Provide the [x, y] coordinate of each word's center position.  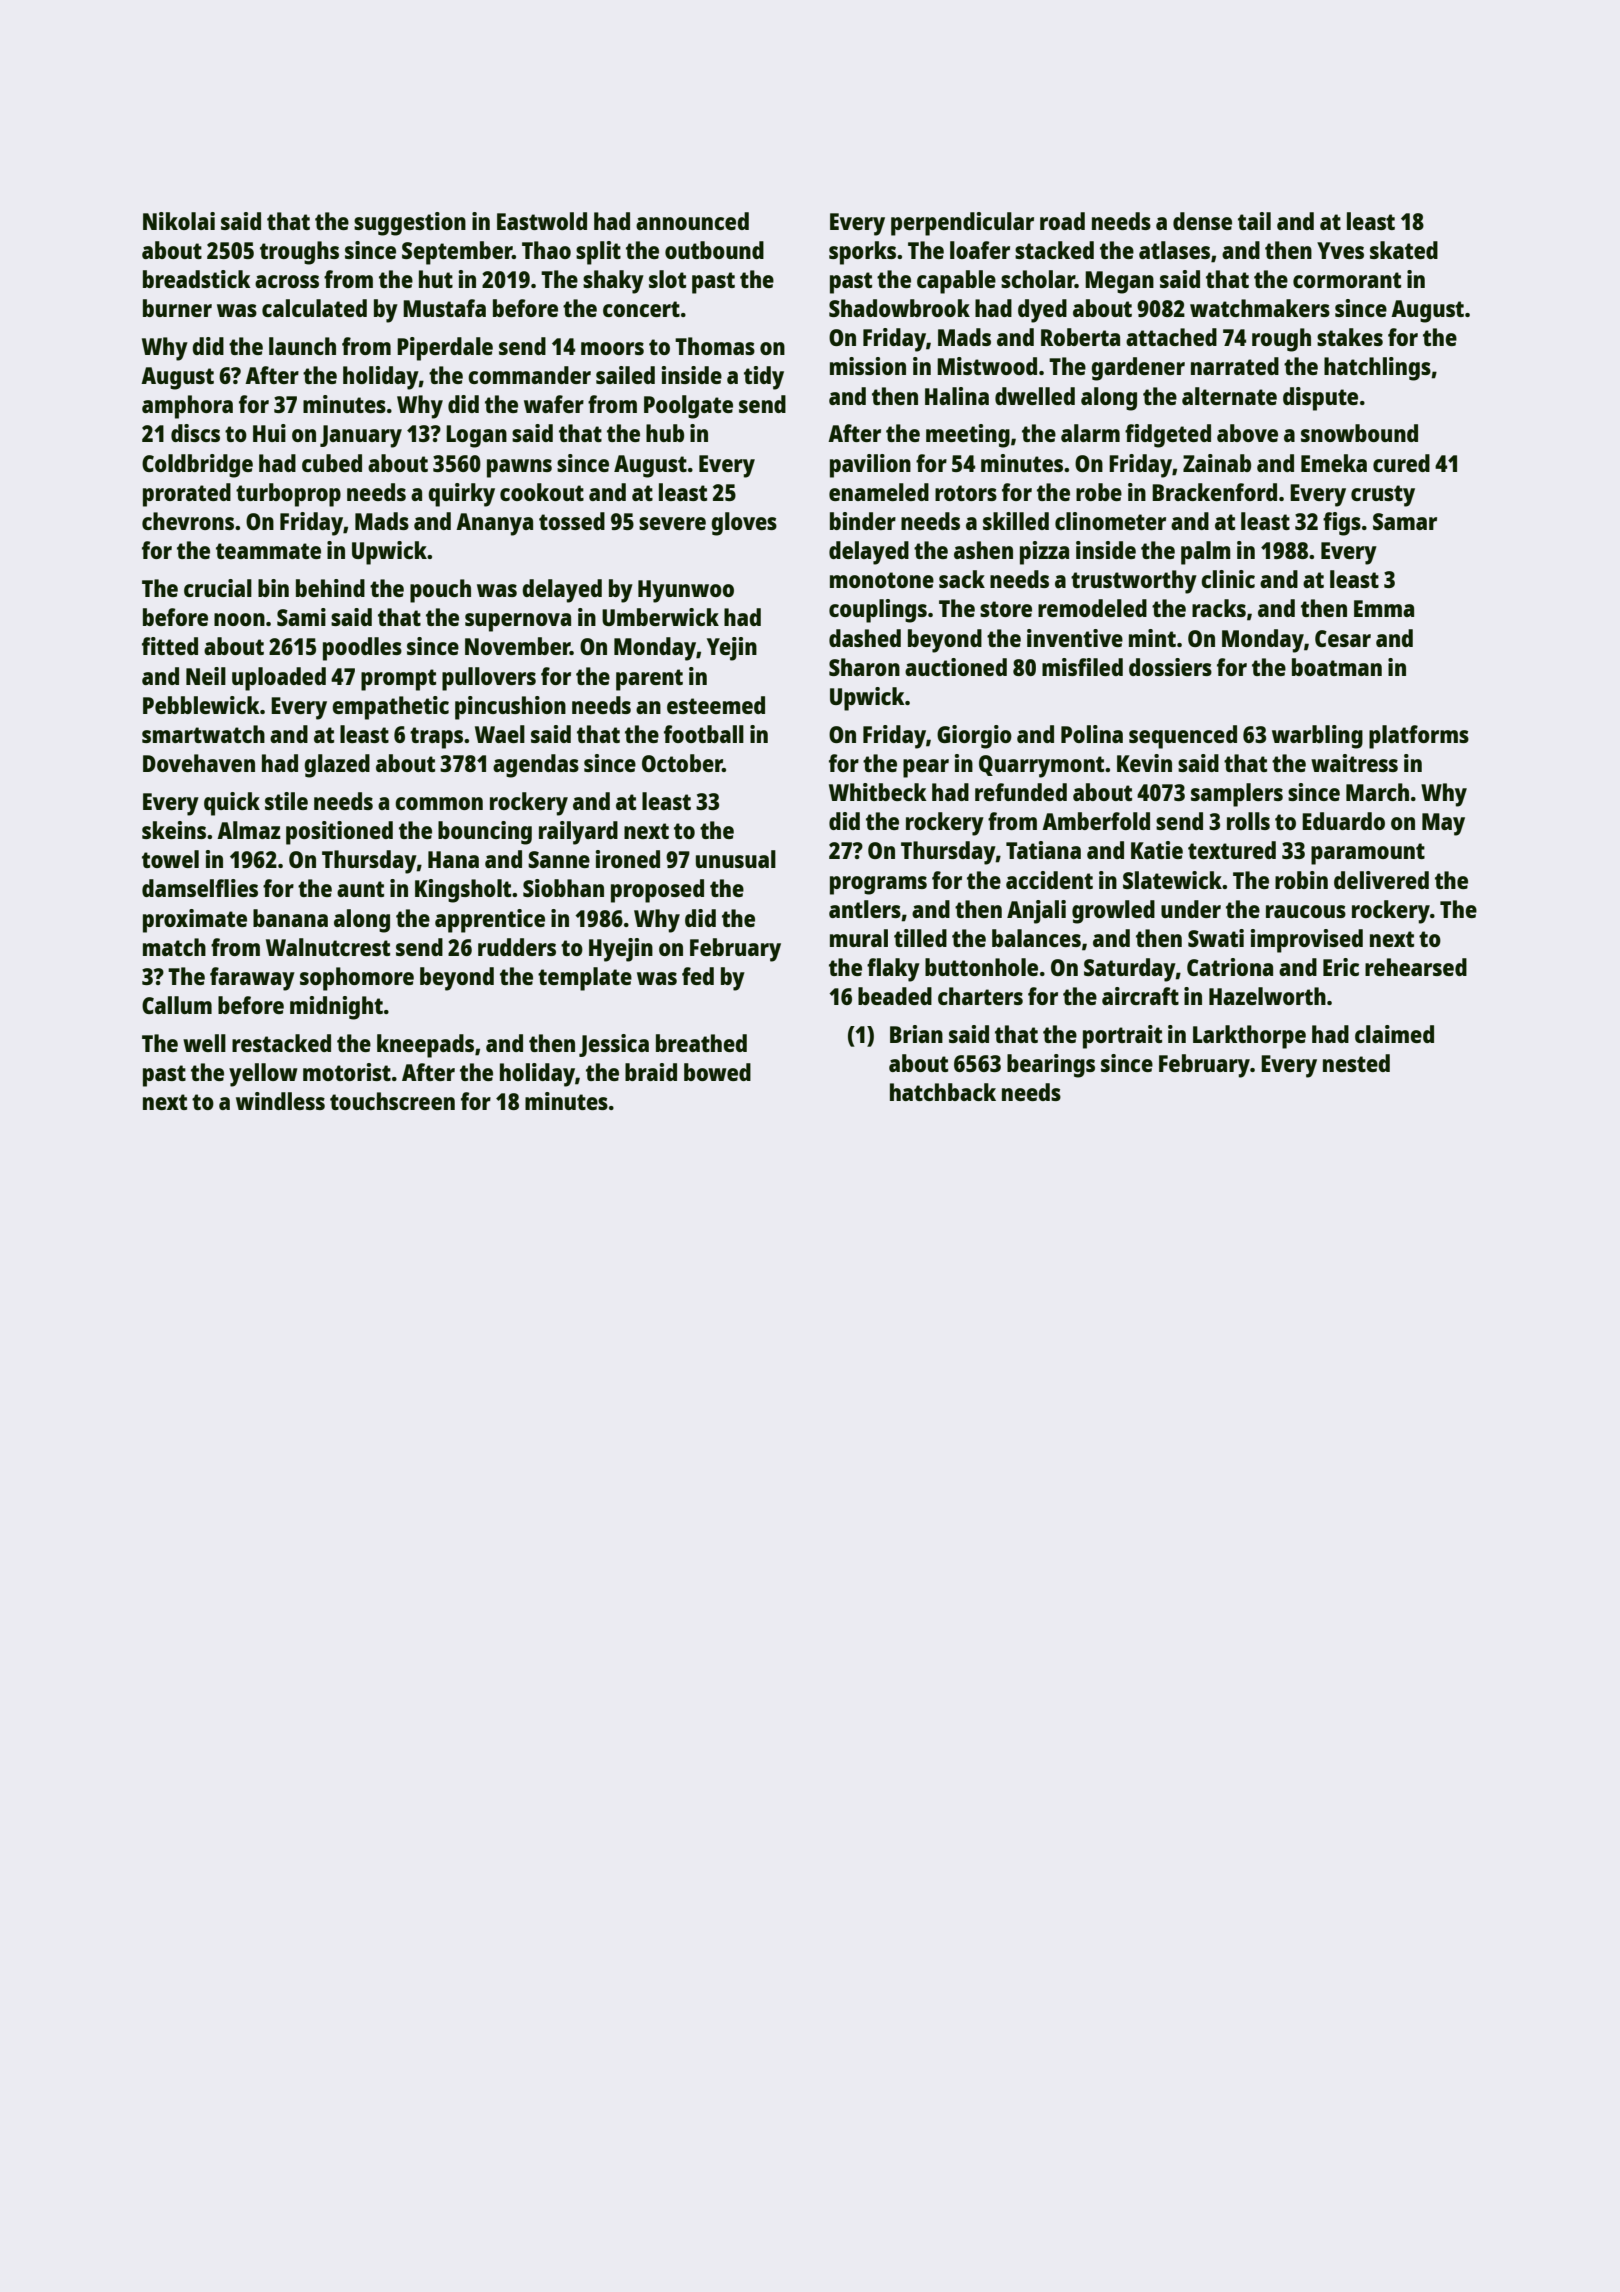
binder [863, 521]
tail [1254, 221]
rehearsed [1416, 967]
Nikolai [179, 221]
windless [280, 1101]
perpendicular [962, 224]
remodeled [1092, 608]
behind [330, 588]
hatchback [943, 1092]
